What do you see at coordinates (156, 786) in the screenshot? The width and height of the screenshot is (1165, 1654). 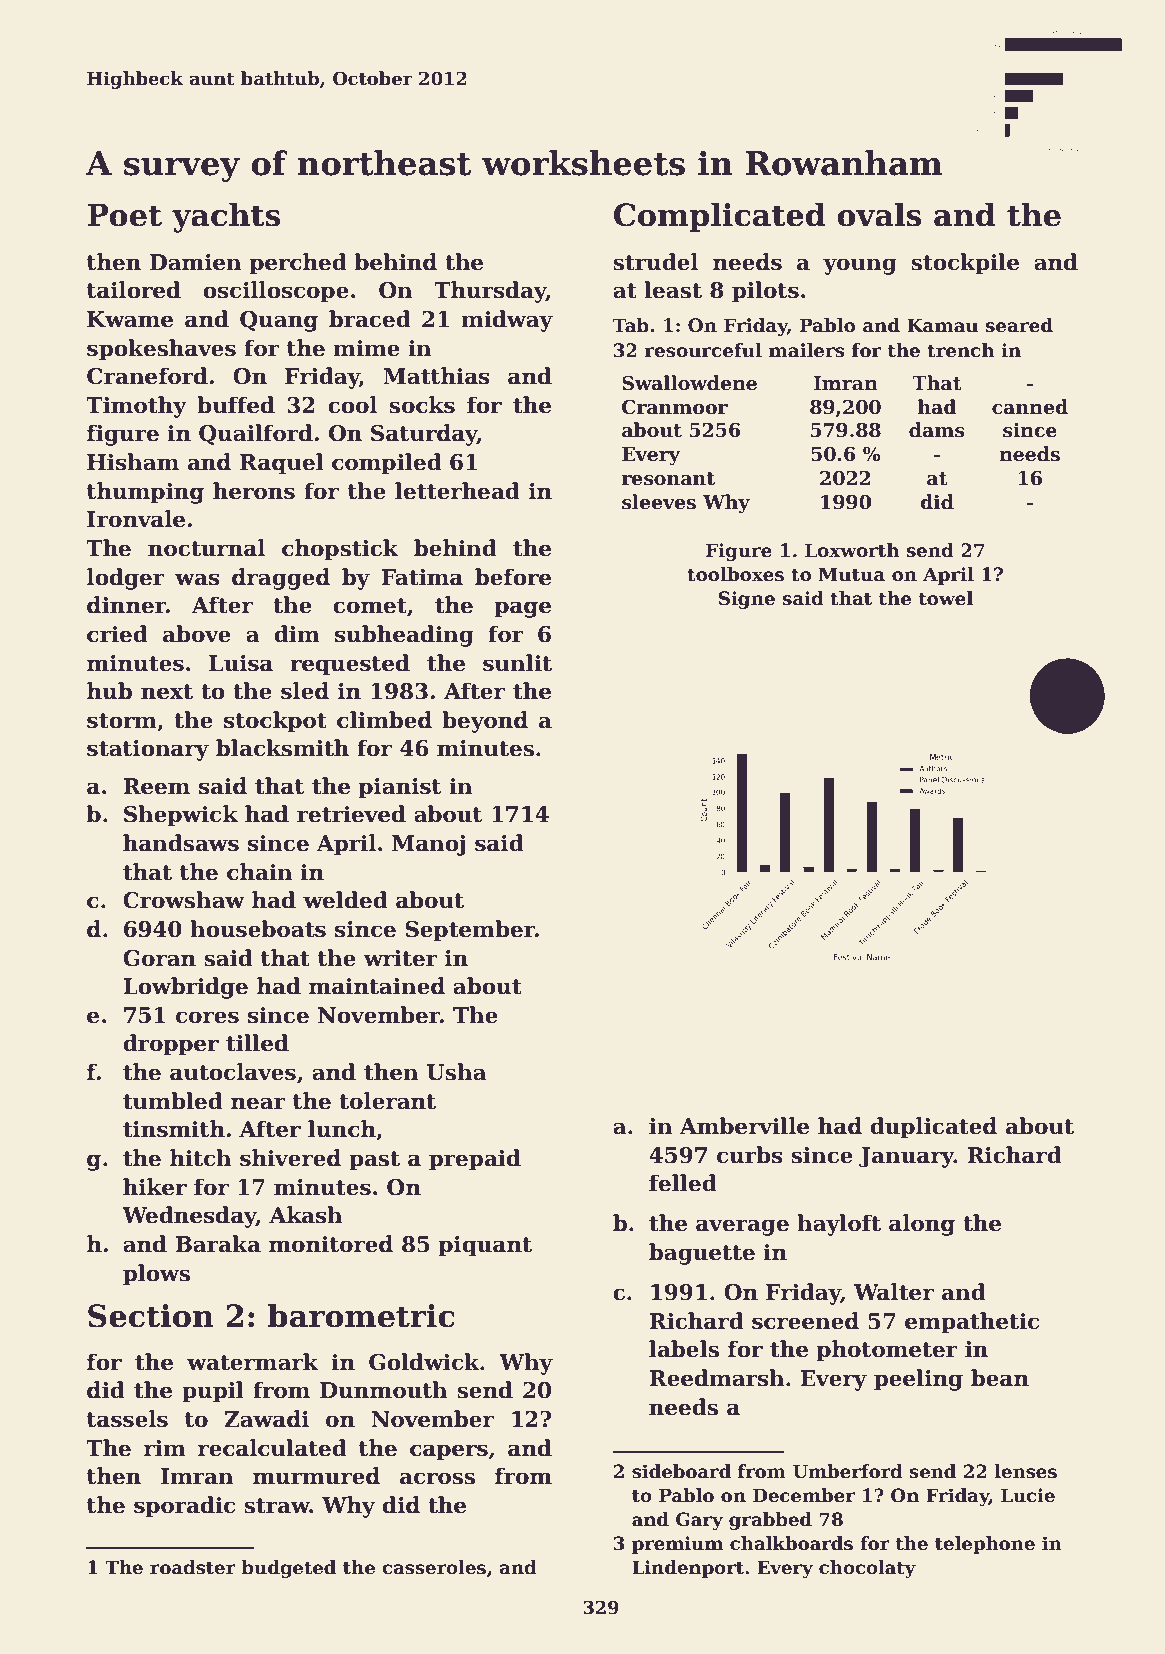 I see `Reem` at bounding box center [156, 786].
